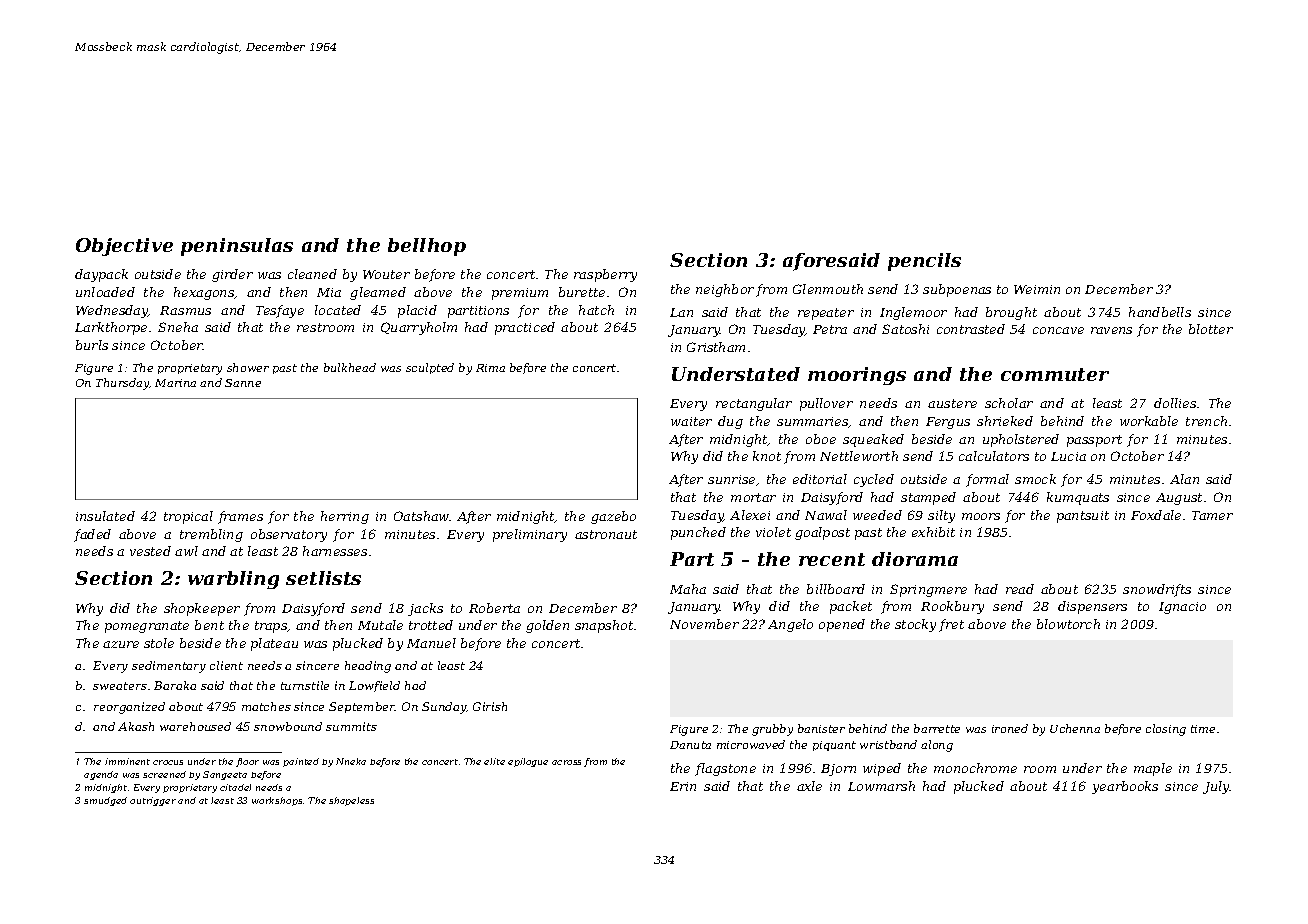  I want to click on shapeless, so click(351, 801).
